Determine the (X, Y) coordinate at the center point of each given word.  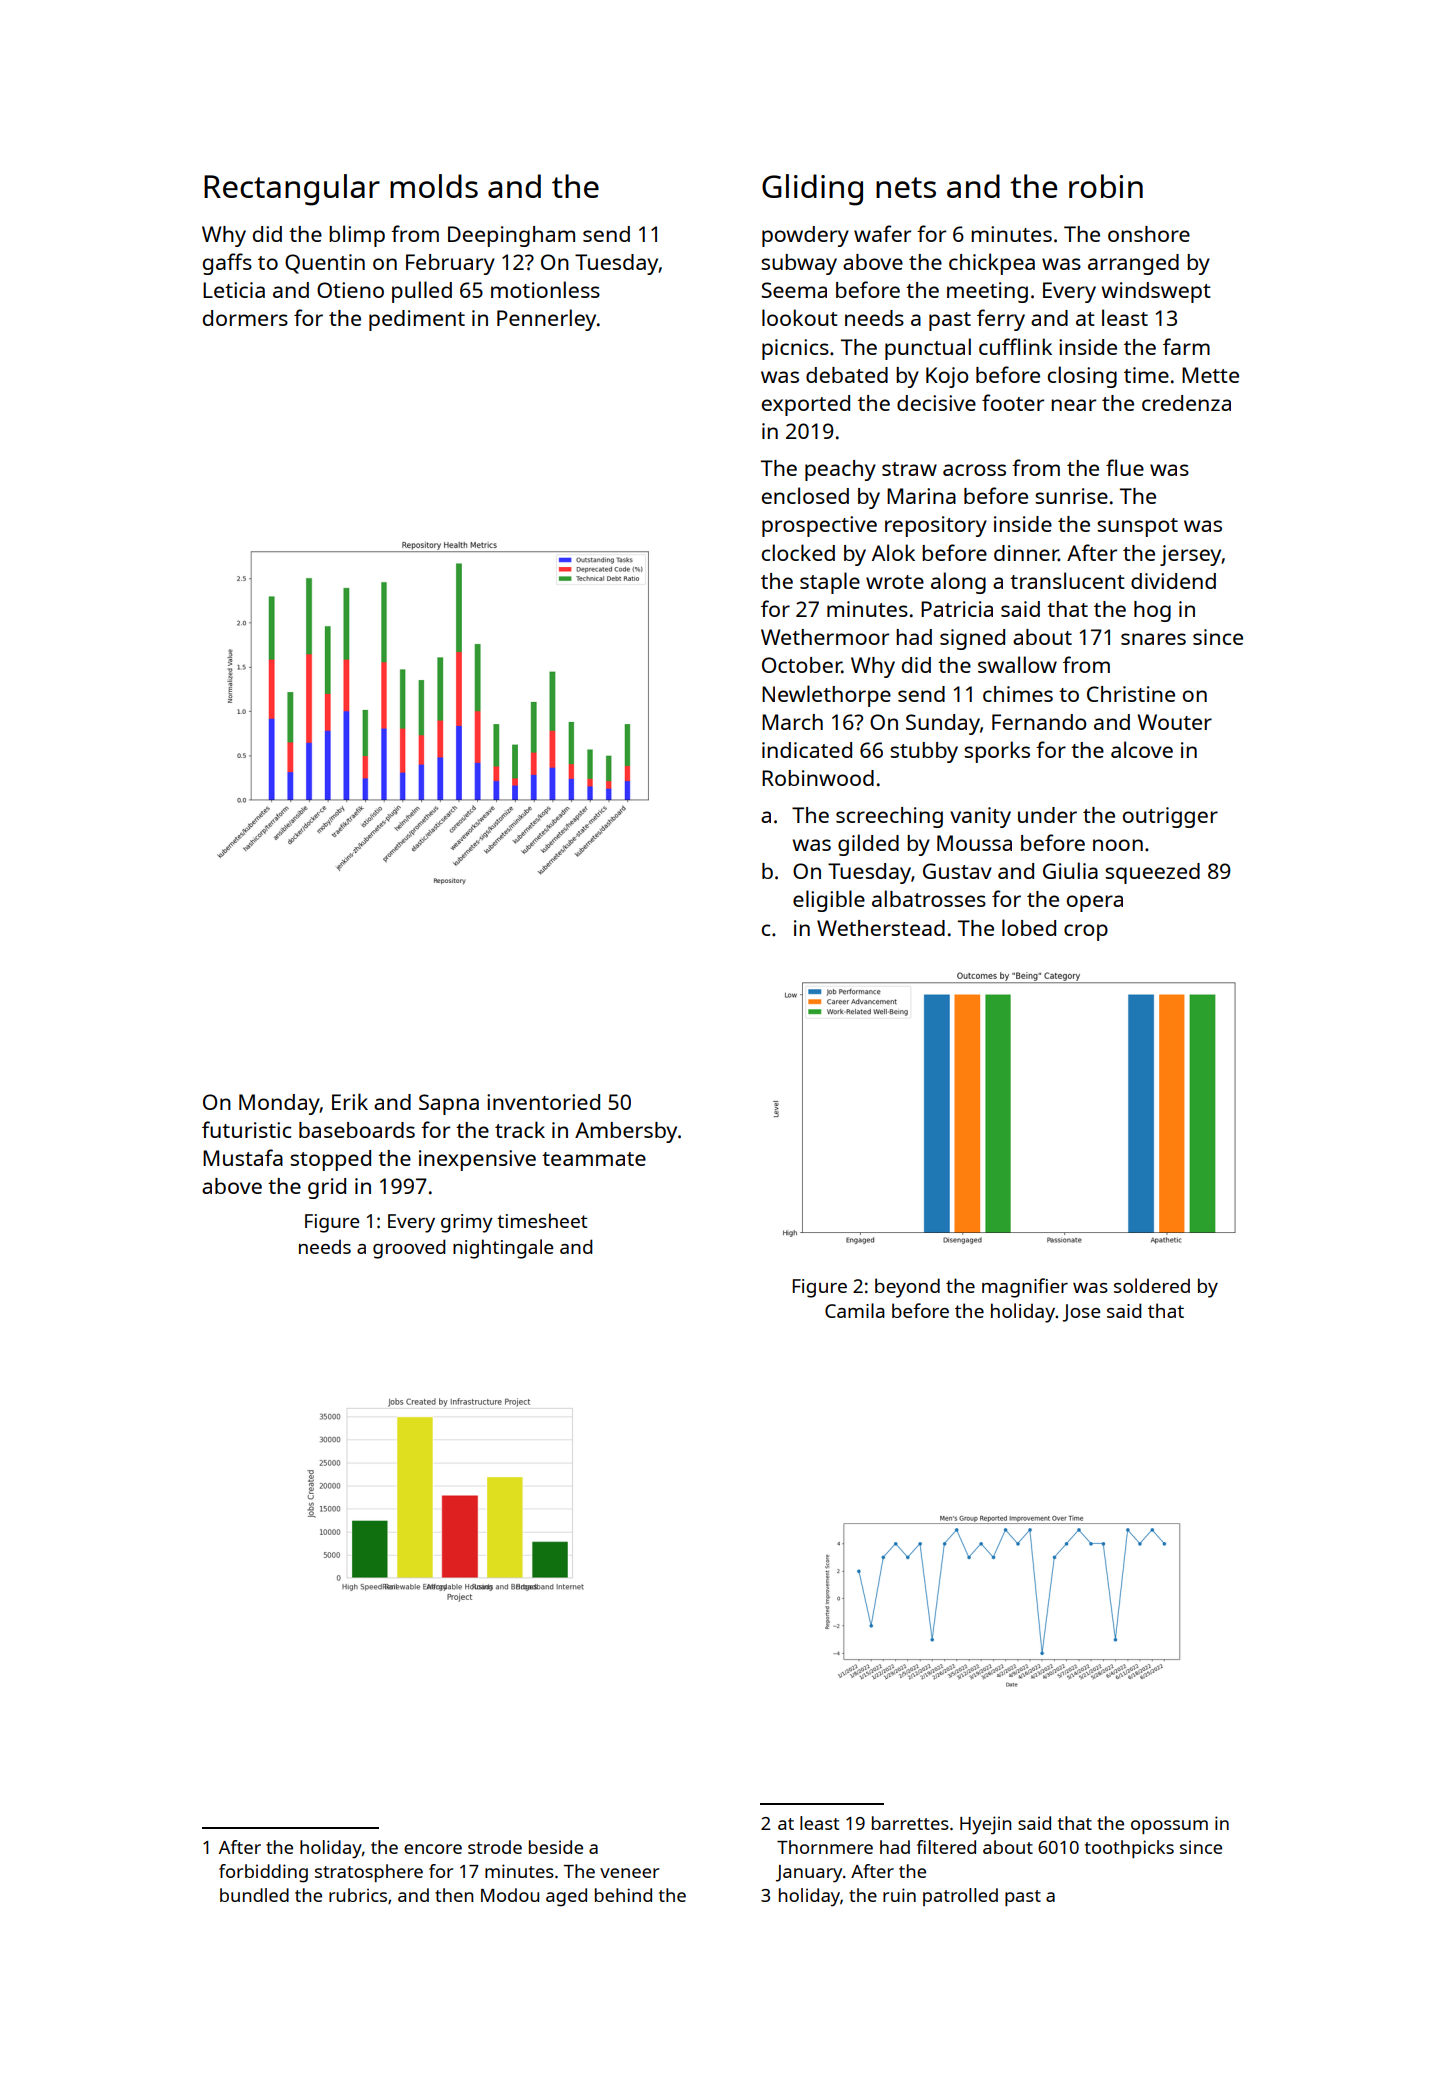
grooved (409, 1249)
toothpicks (1129, 1849)
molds (434, 186)
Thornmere (825, 1847)
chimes (1018, 694)
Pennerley (546, 320)
